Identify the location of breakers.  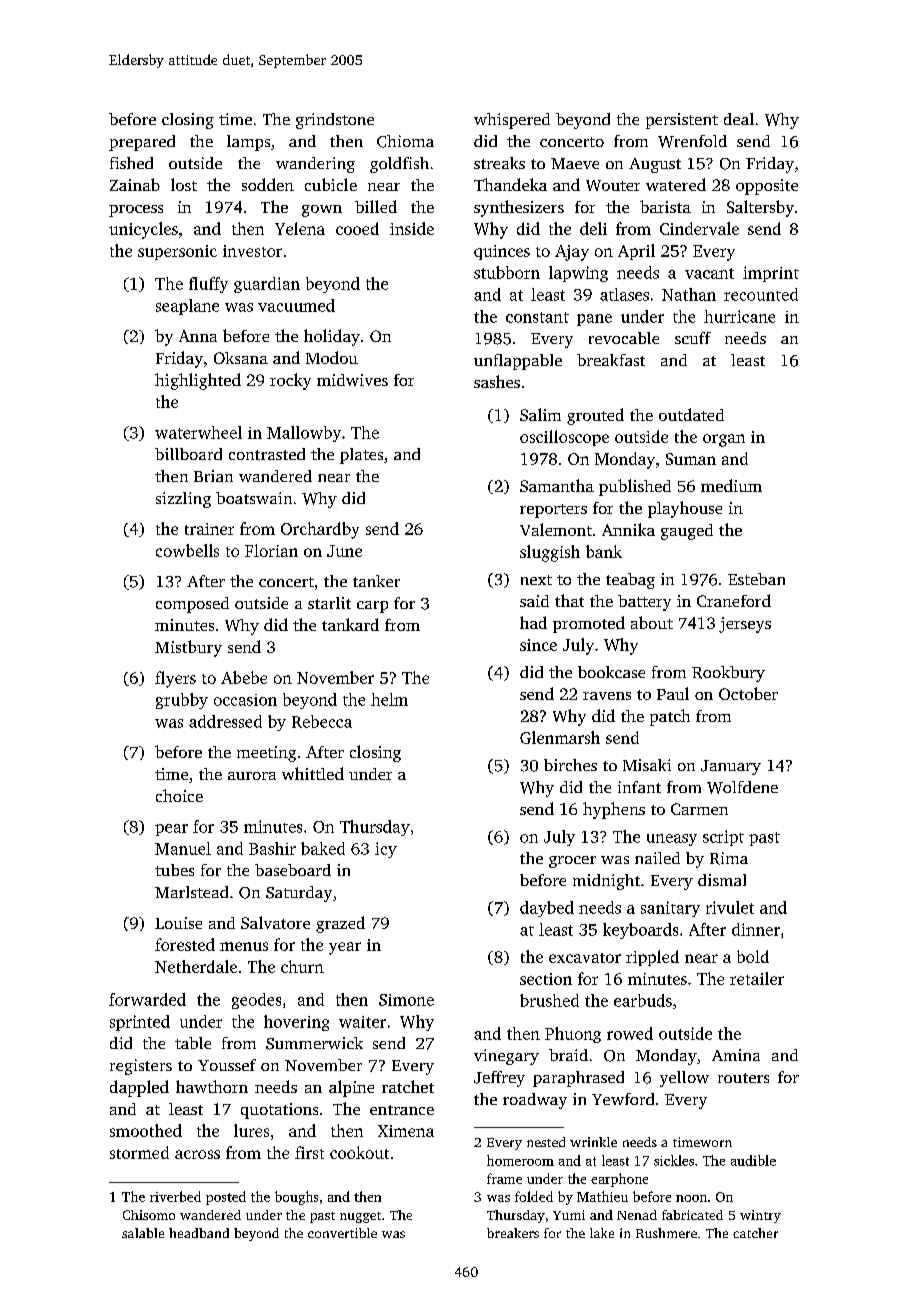
(513, 1233).
